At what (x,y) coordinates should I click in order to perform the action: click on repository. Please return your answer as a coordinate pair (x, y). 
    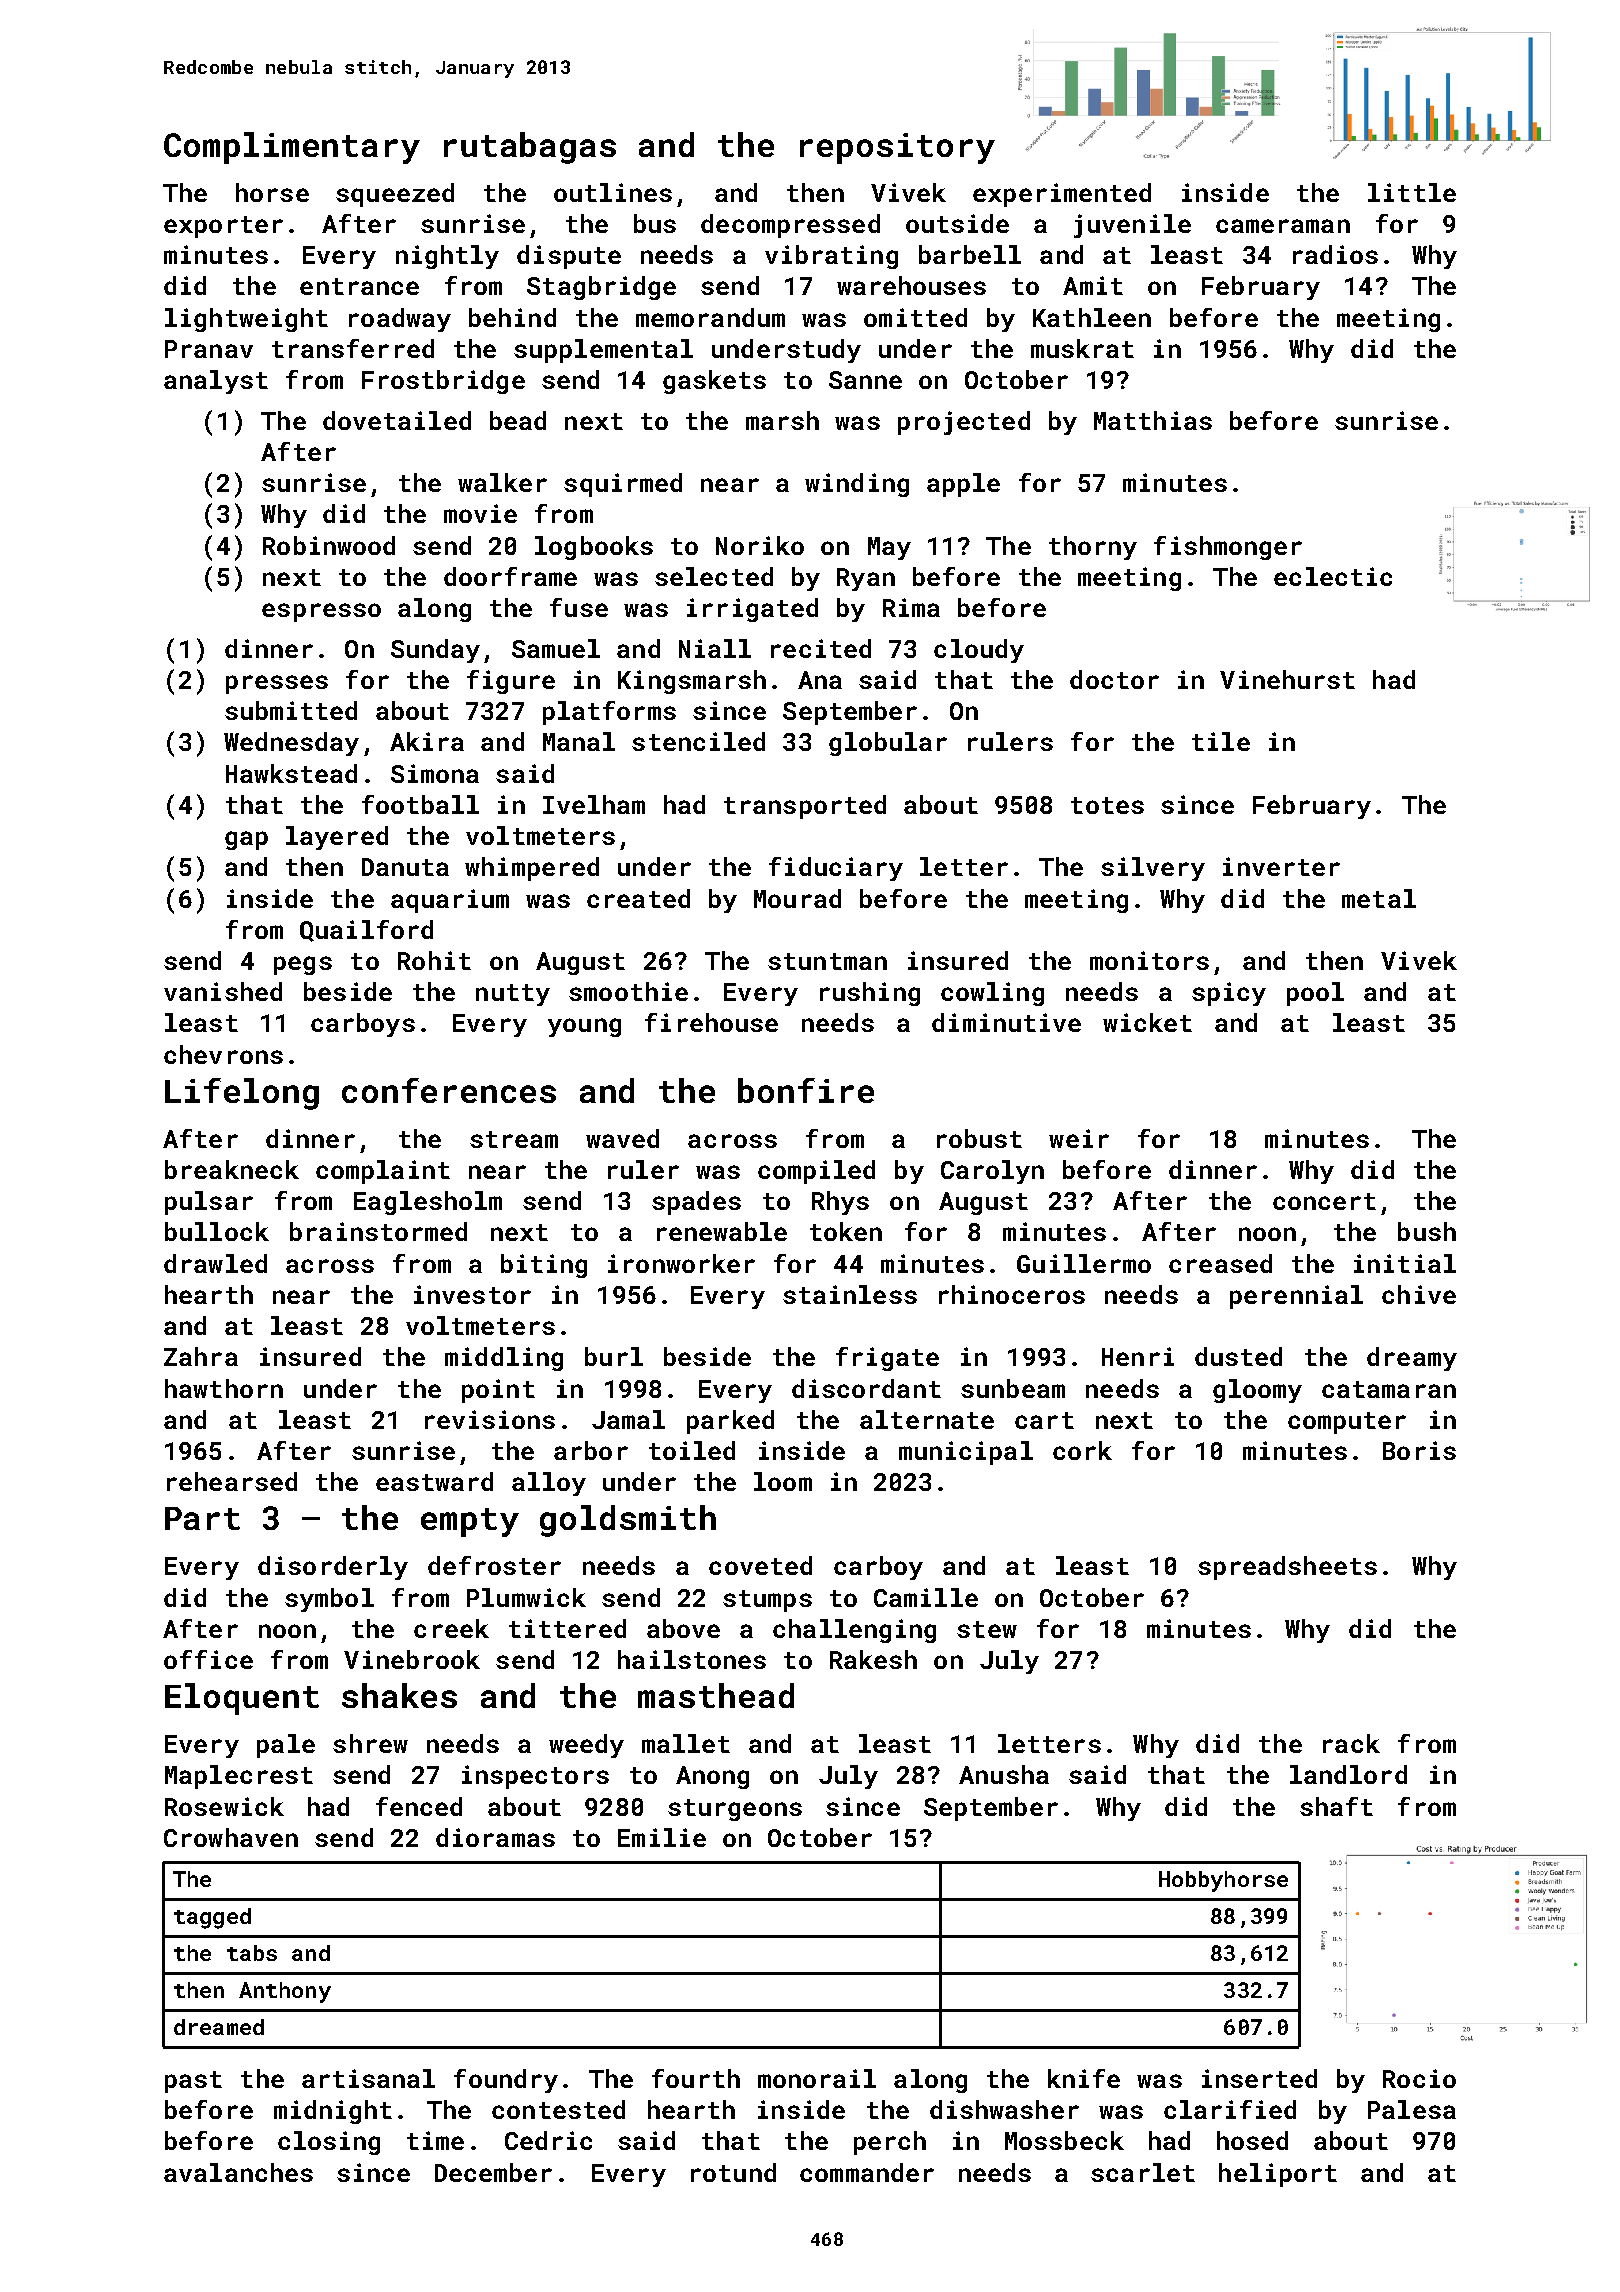
    Looking at the image, I should click on (897, 148).
